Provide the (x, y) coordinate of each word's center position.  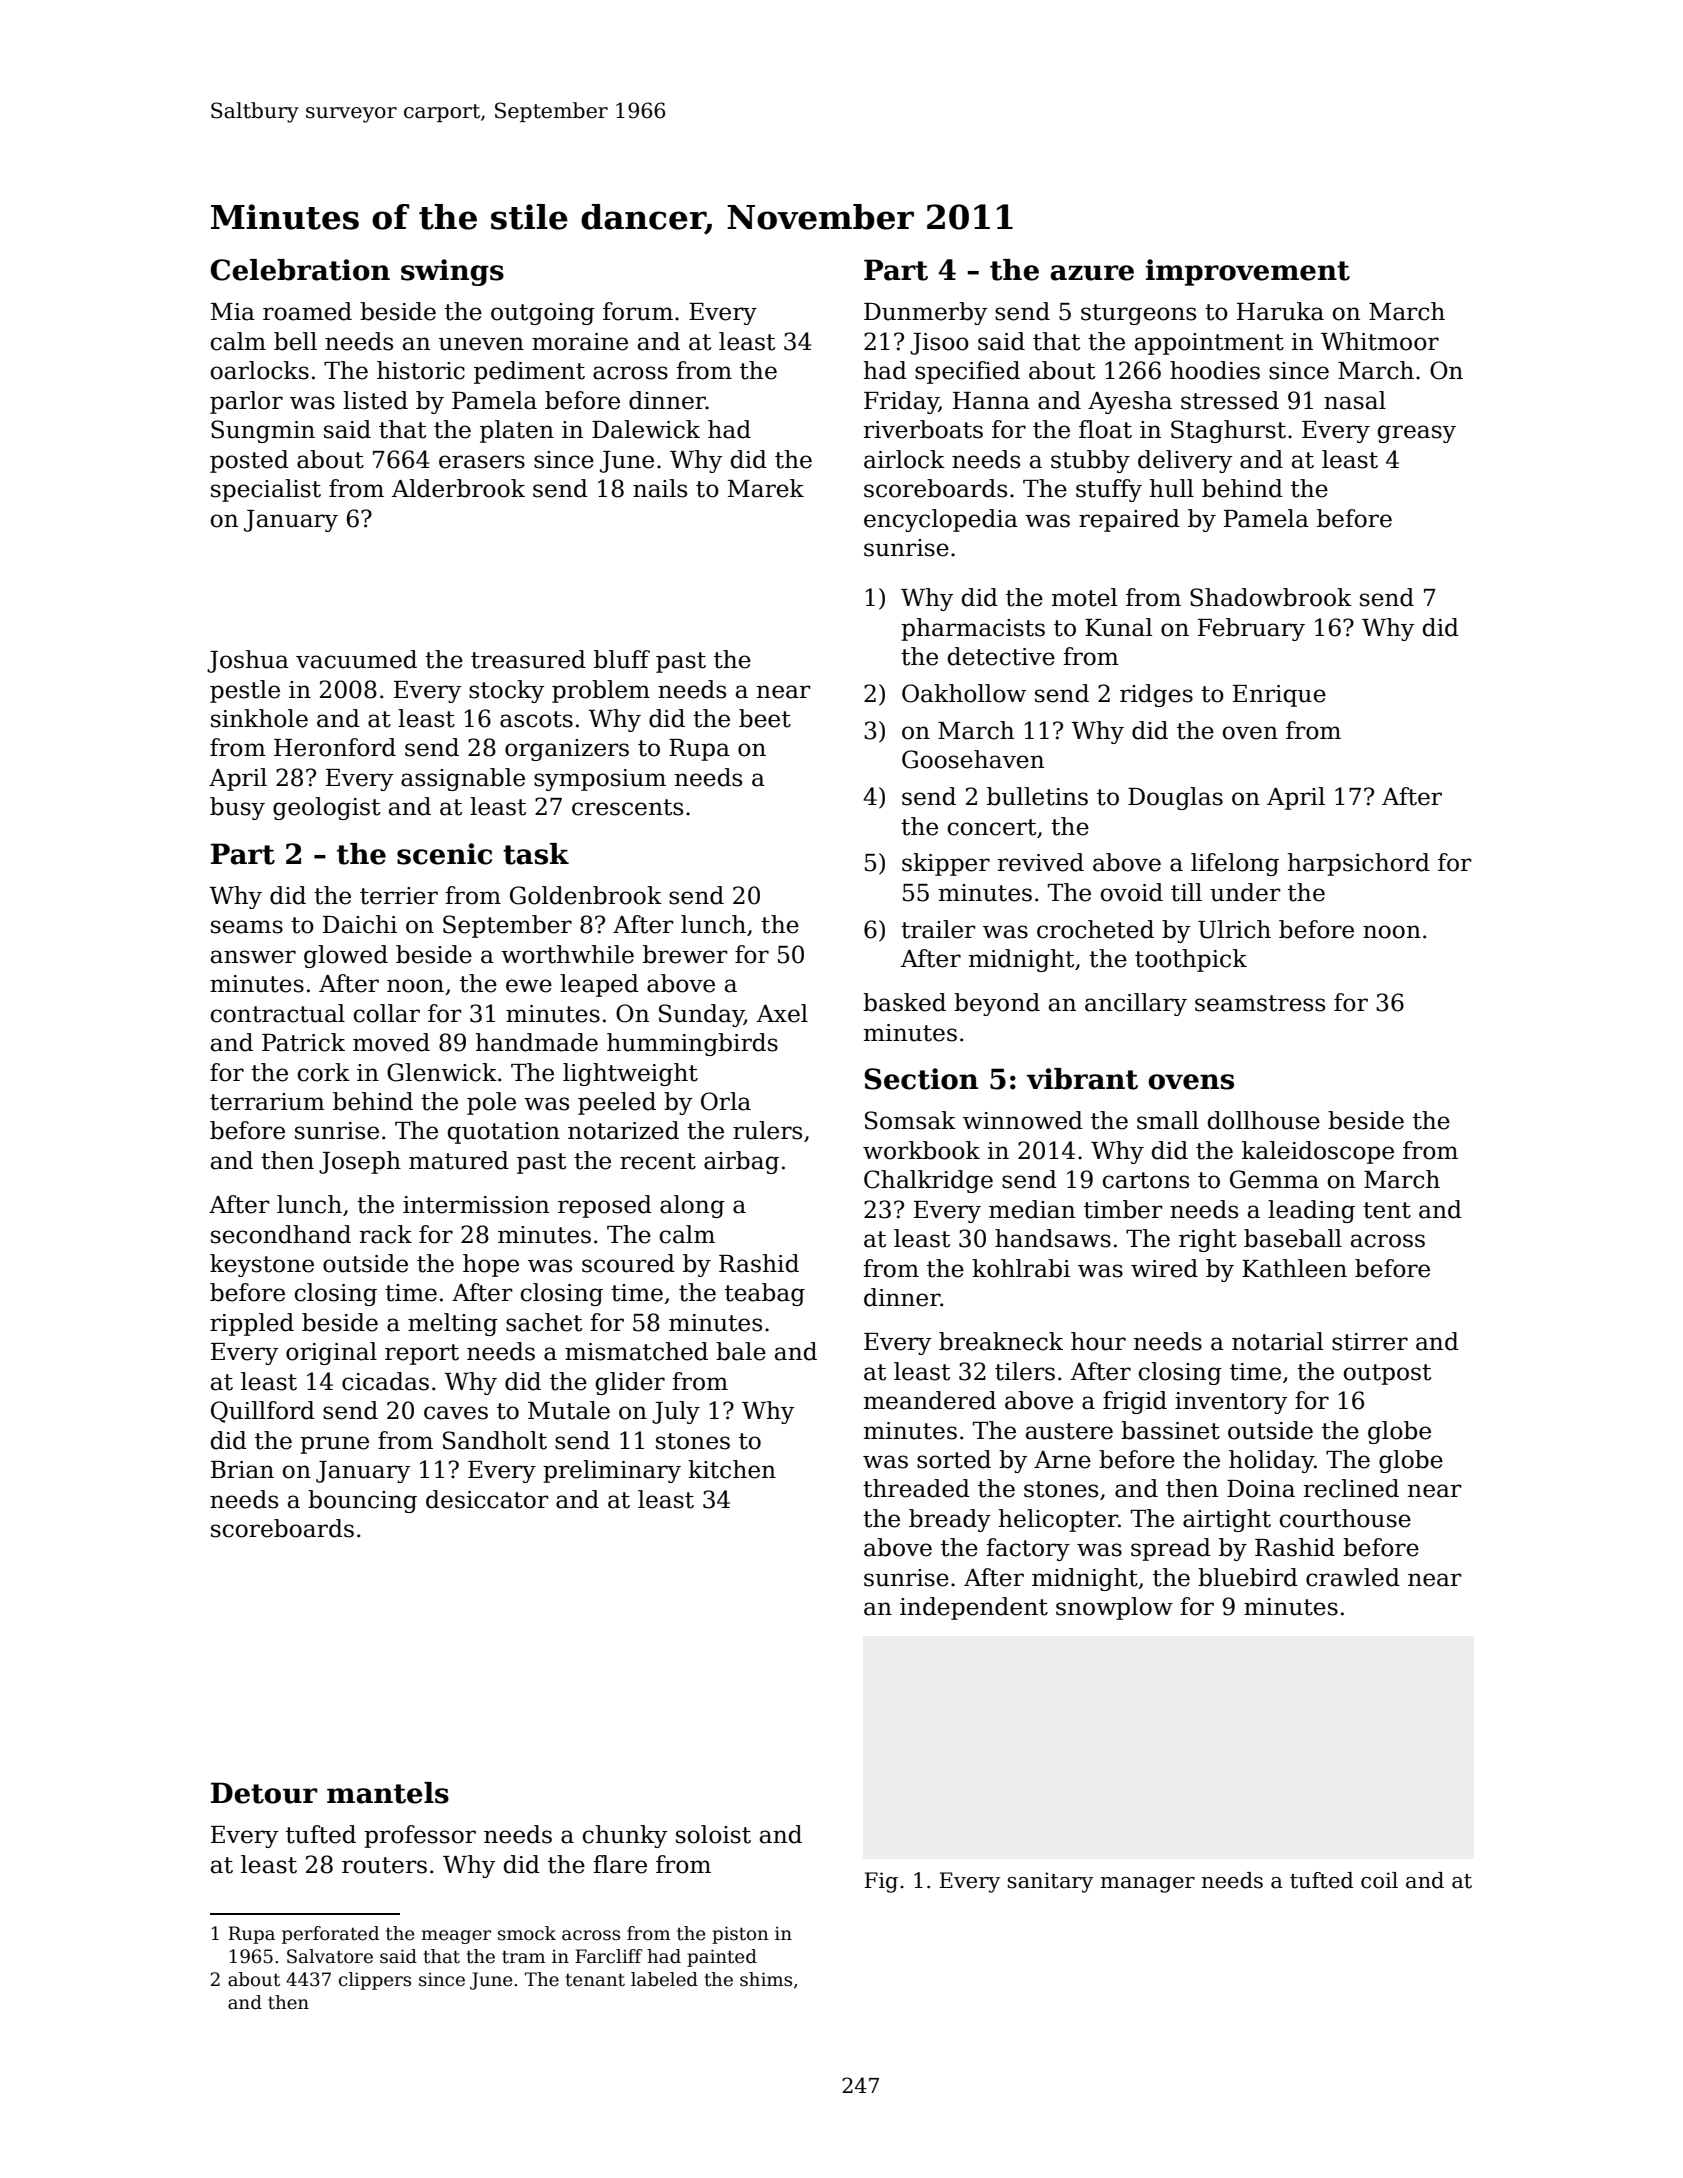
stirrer (1370, 1342)
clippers (375, 1981)
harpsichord (1359, 864)
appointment (1209, 344)
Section (921, 1079)
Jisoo (939, 344)
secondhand (281, 1234)
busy (237, 808)
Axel (782, 1013)
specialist (266, 490)
